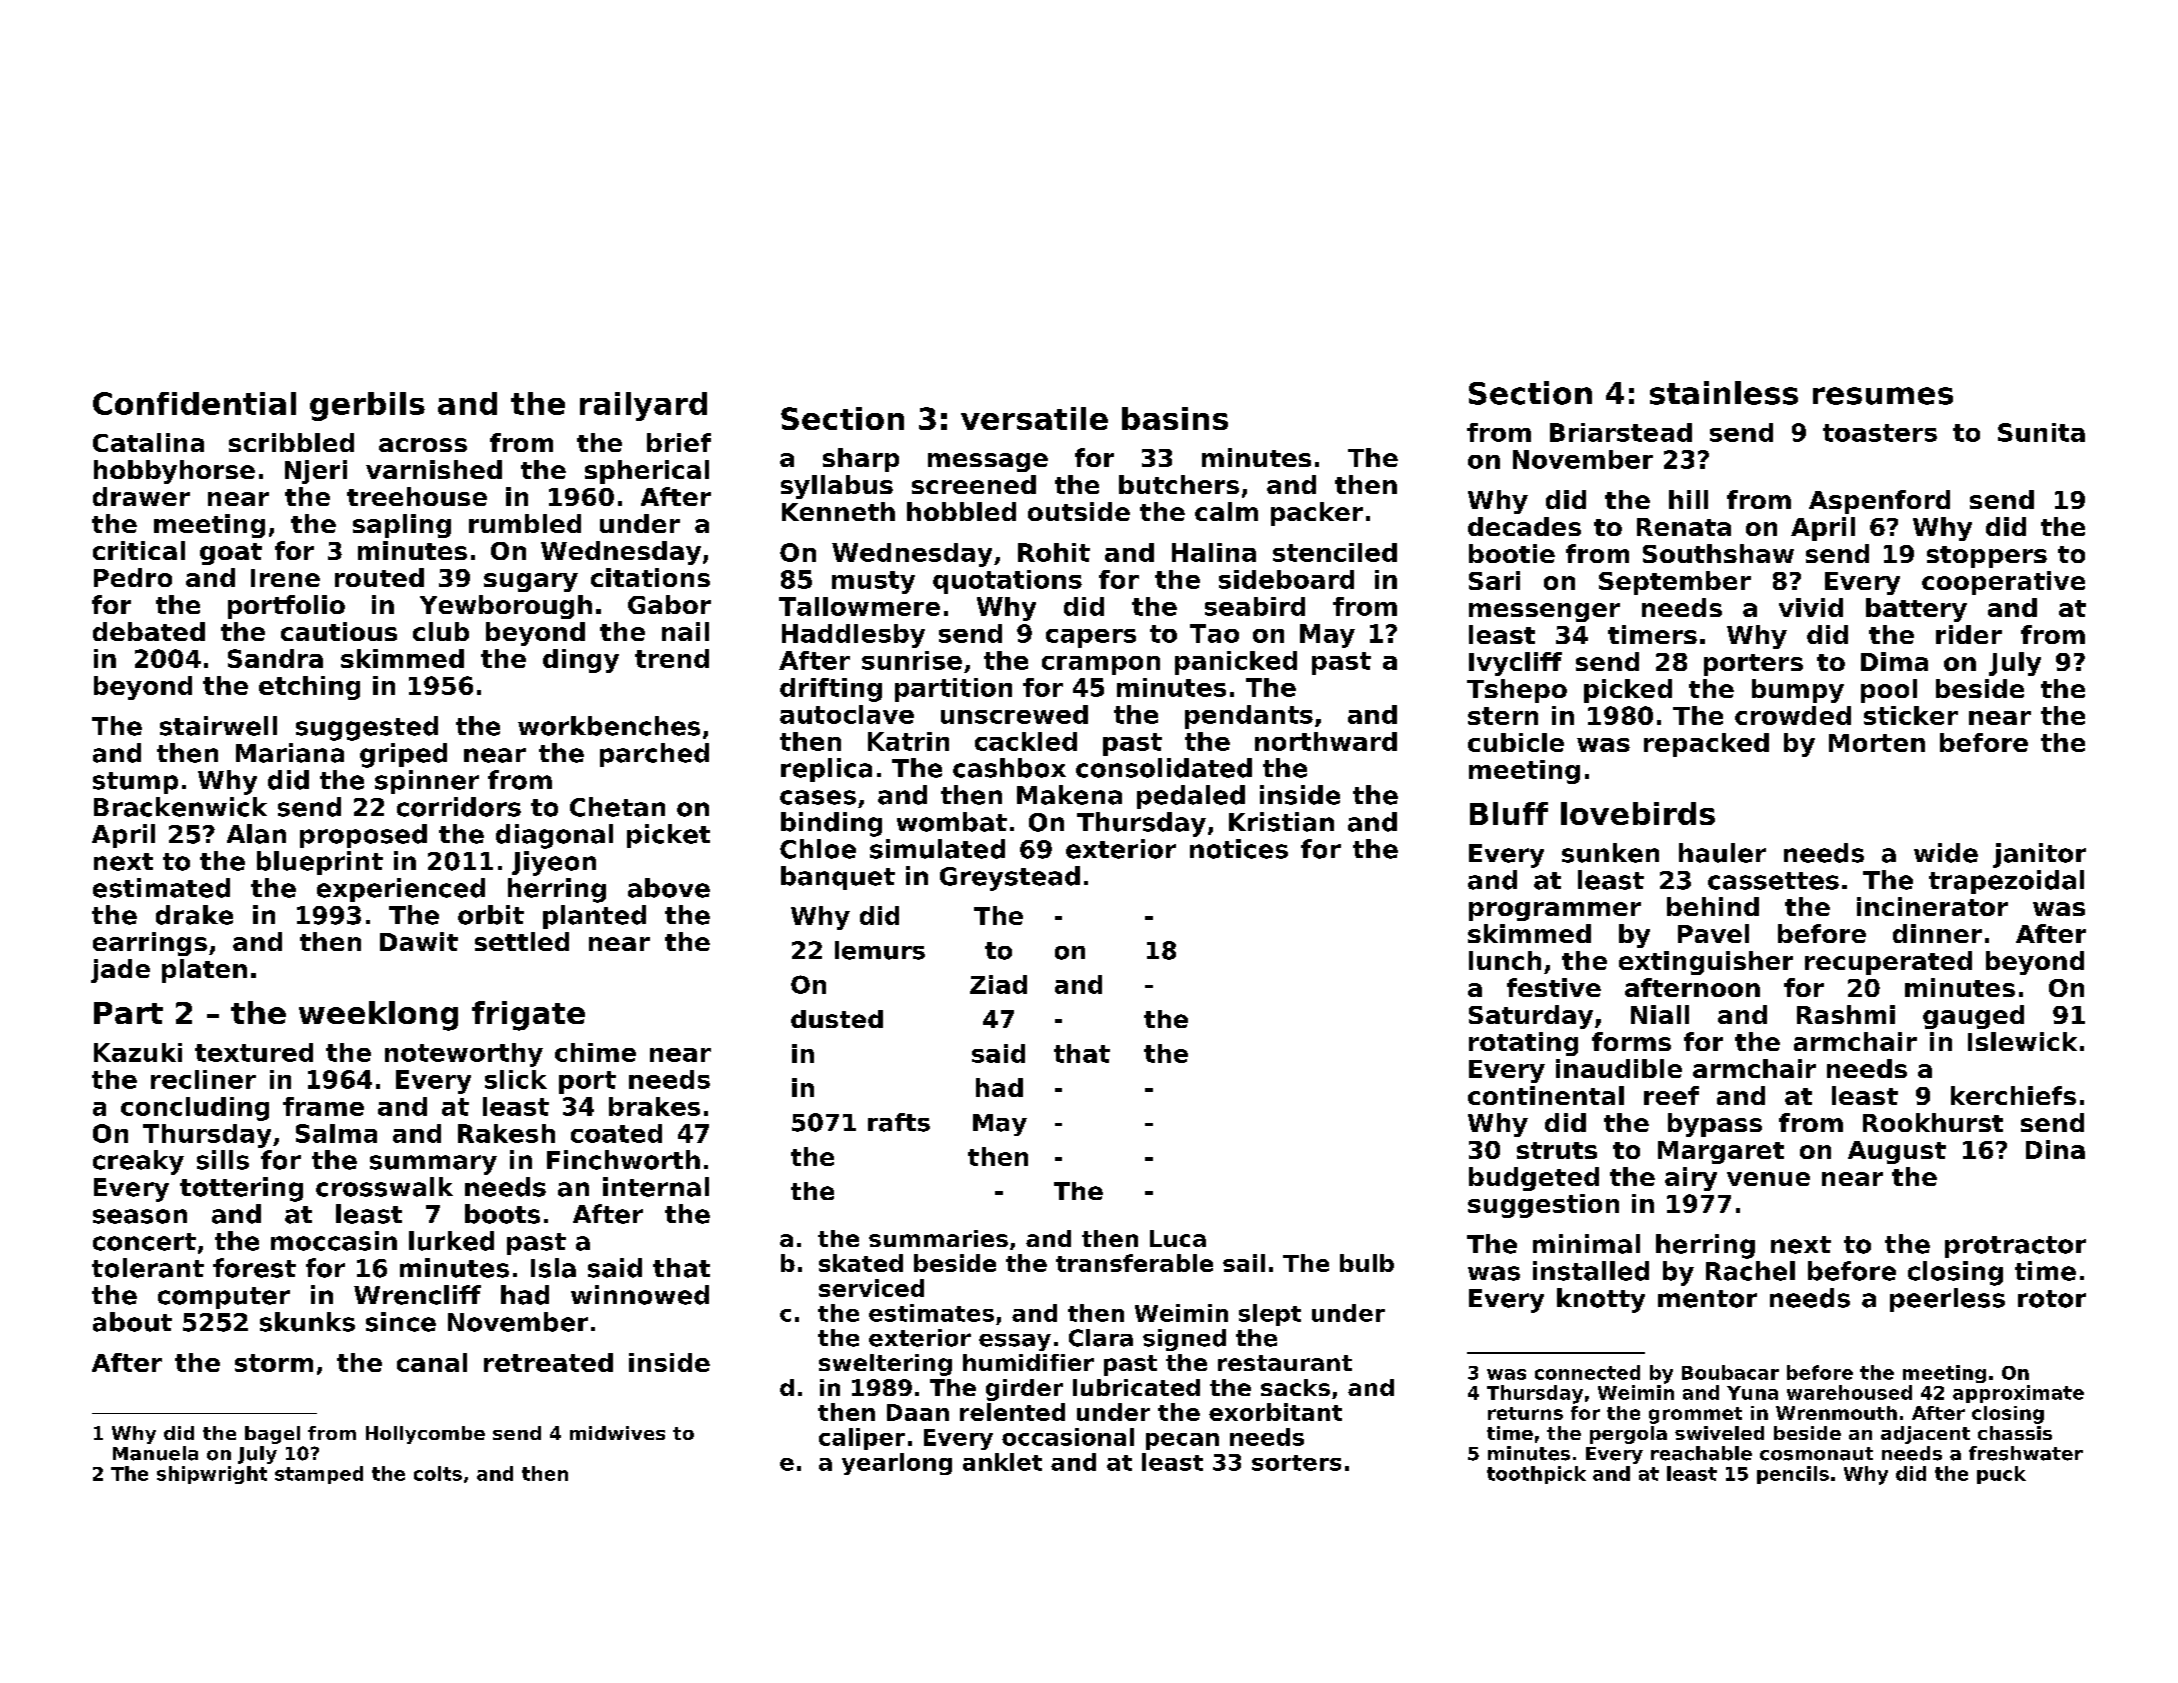 This screenshot has width=2178, height=1683. What do you see at coordinates (1034, 418) in the screenshot?
I see `versatile` at bounding box center [1034, 418].
